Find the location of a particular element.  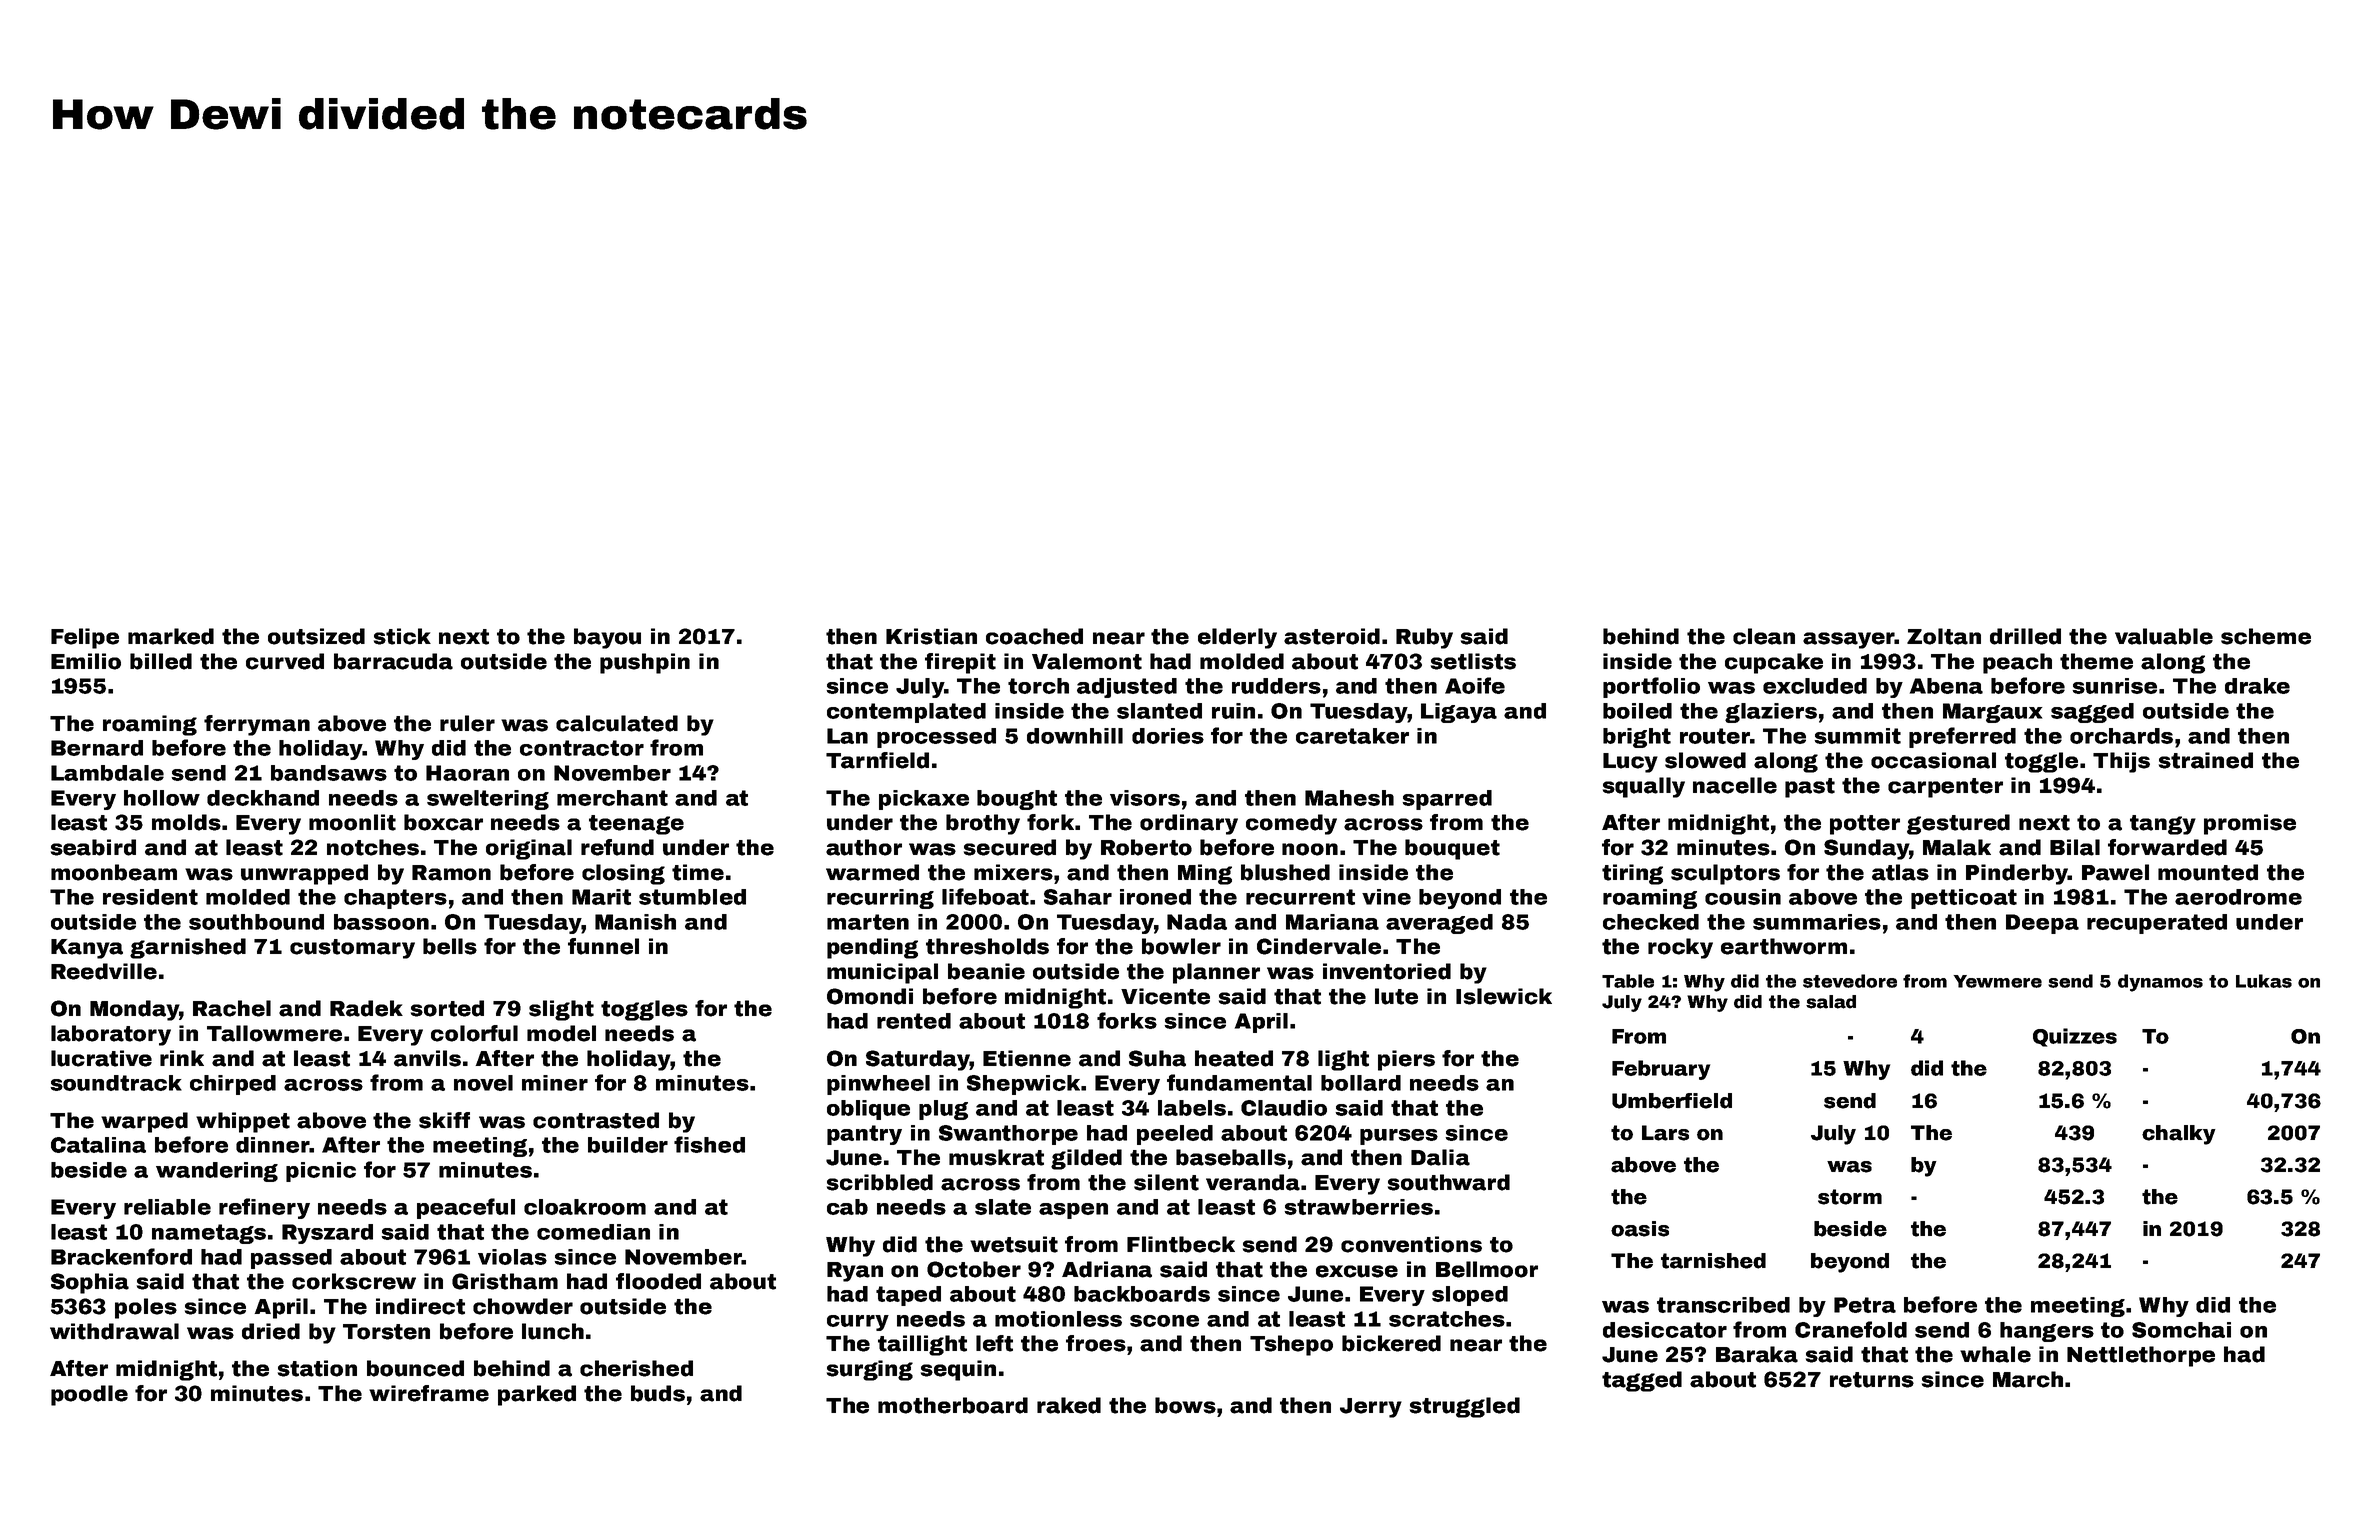

bayou is located at coordinates (607, 638).
